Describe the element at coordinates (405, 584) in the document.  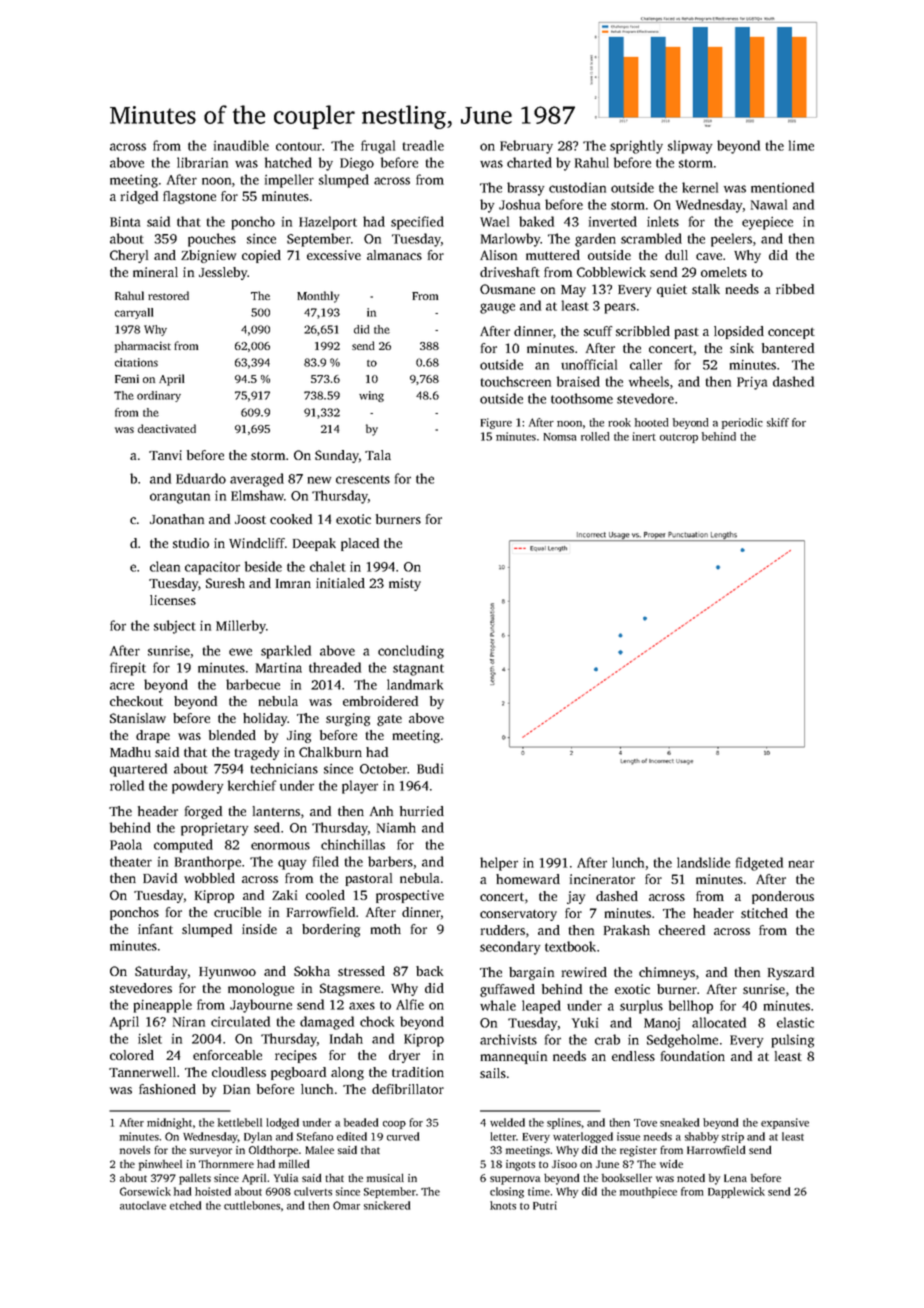
I see `misty` at that location.
